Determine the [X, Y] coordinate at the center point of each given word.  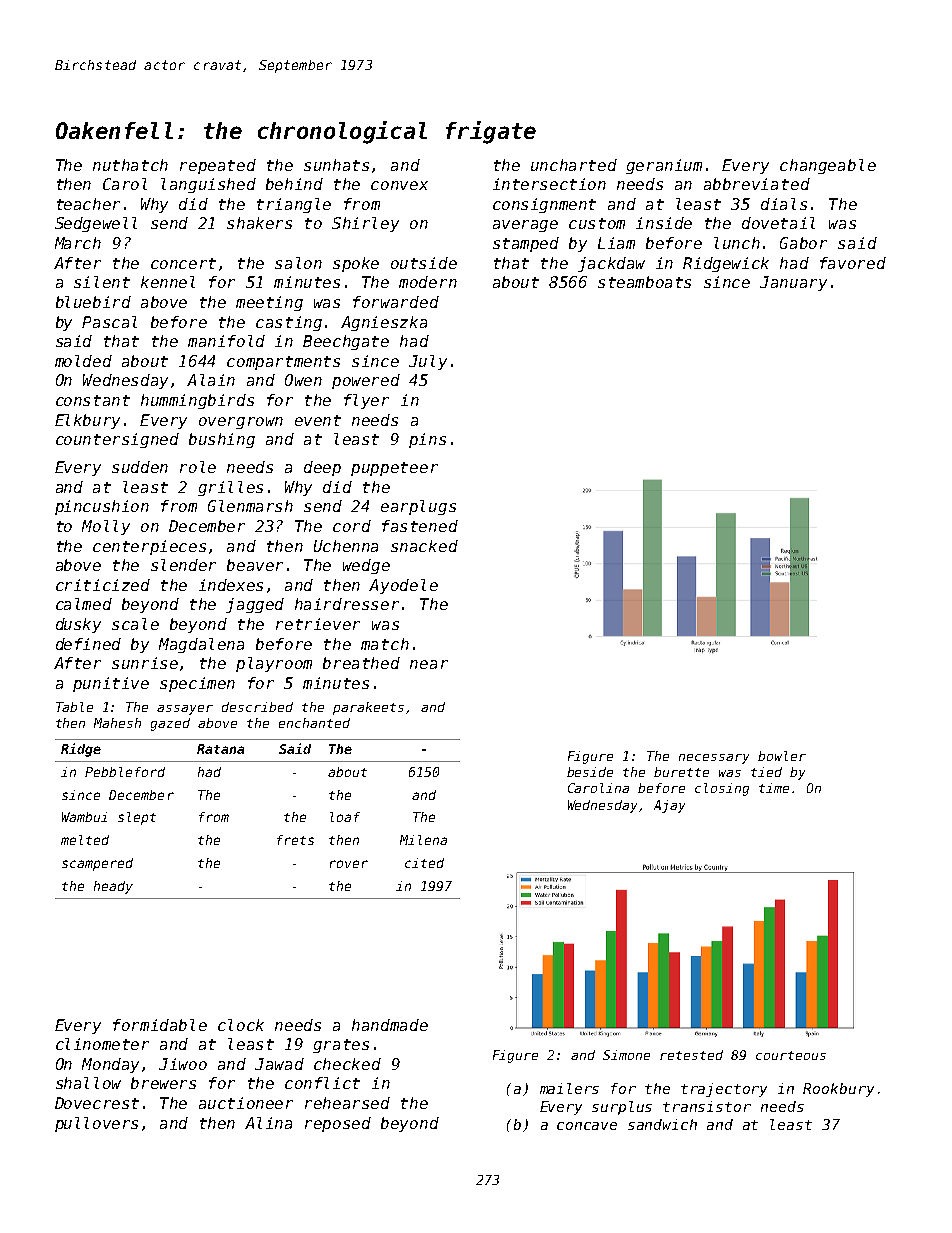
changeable [828, 166]
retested [691, 1055]
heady [113, 887]
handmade [390, 1025]
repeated [218, 166]
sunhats [336, 165]
